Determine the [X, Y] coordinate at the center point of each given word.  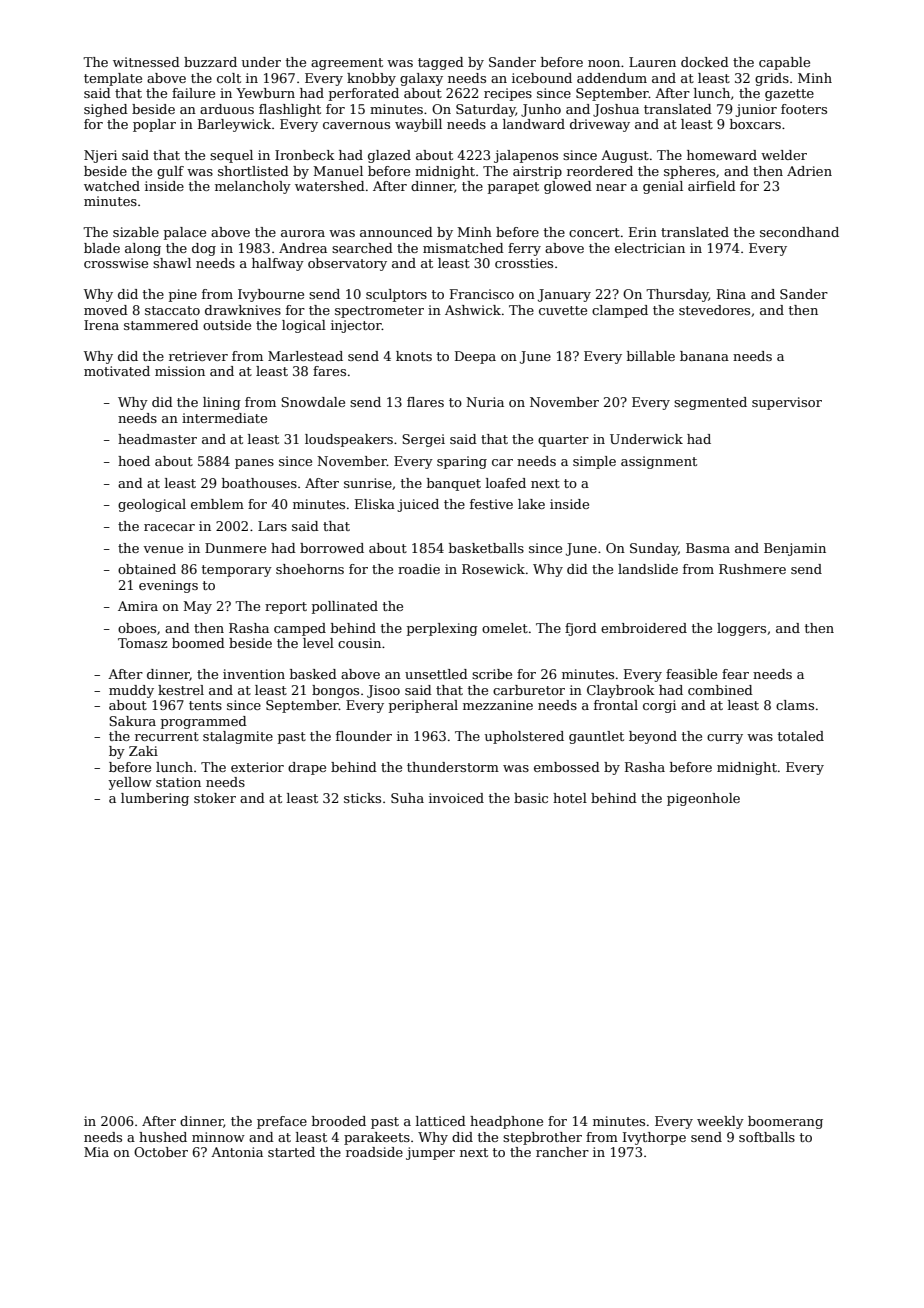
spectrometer [379, 312]
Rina [731, 294]
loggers [741, 629]
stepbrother [542, 1138]
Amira [138, 606]
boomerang [785, 1122]
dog [204, 249]
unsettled [436, 674]
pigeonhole [703, 799]
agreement [347, 64]
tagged [441, 63]
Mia [96, 1152]
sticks [362, 798]
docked [705, 62]
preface [282, 1122]
